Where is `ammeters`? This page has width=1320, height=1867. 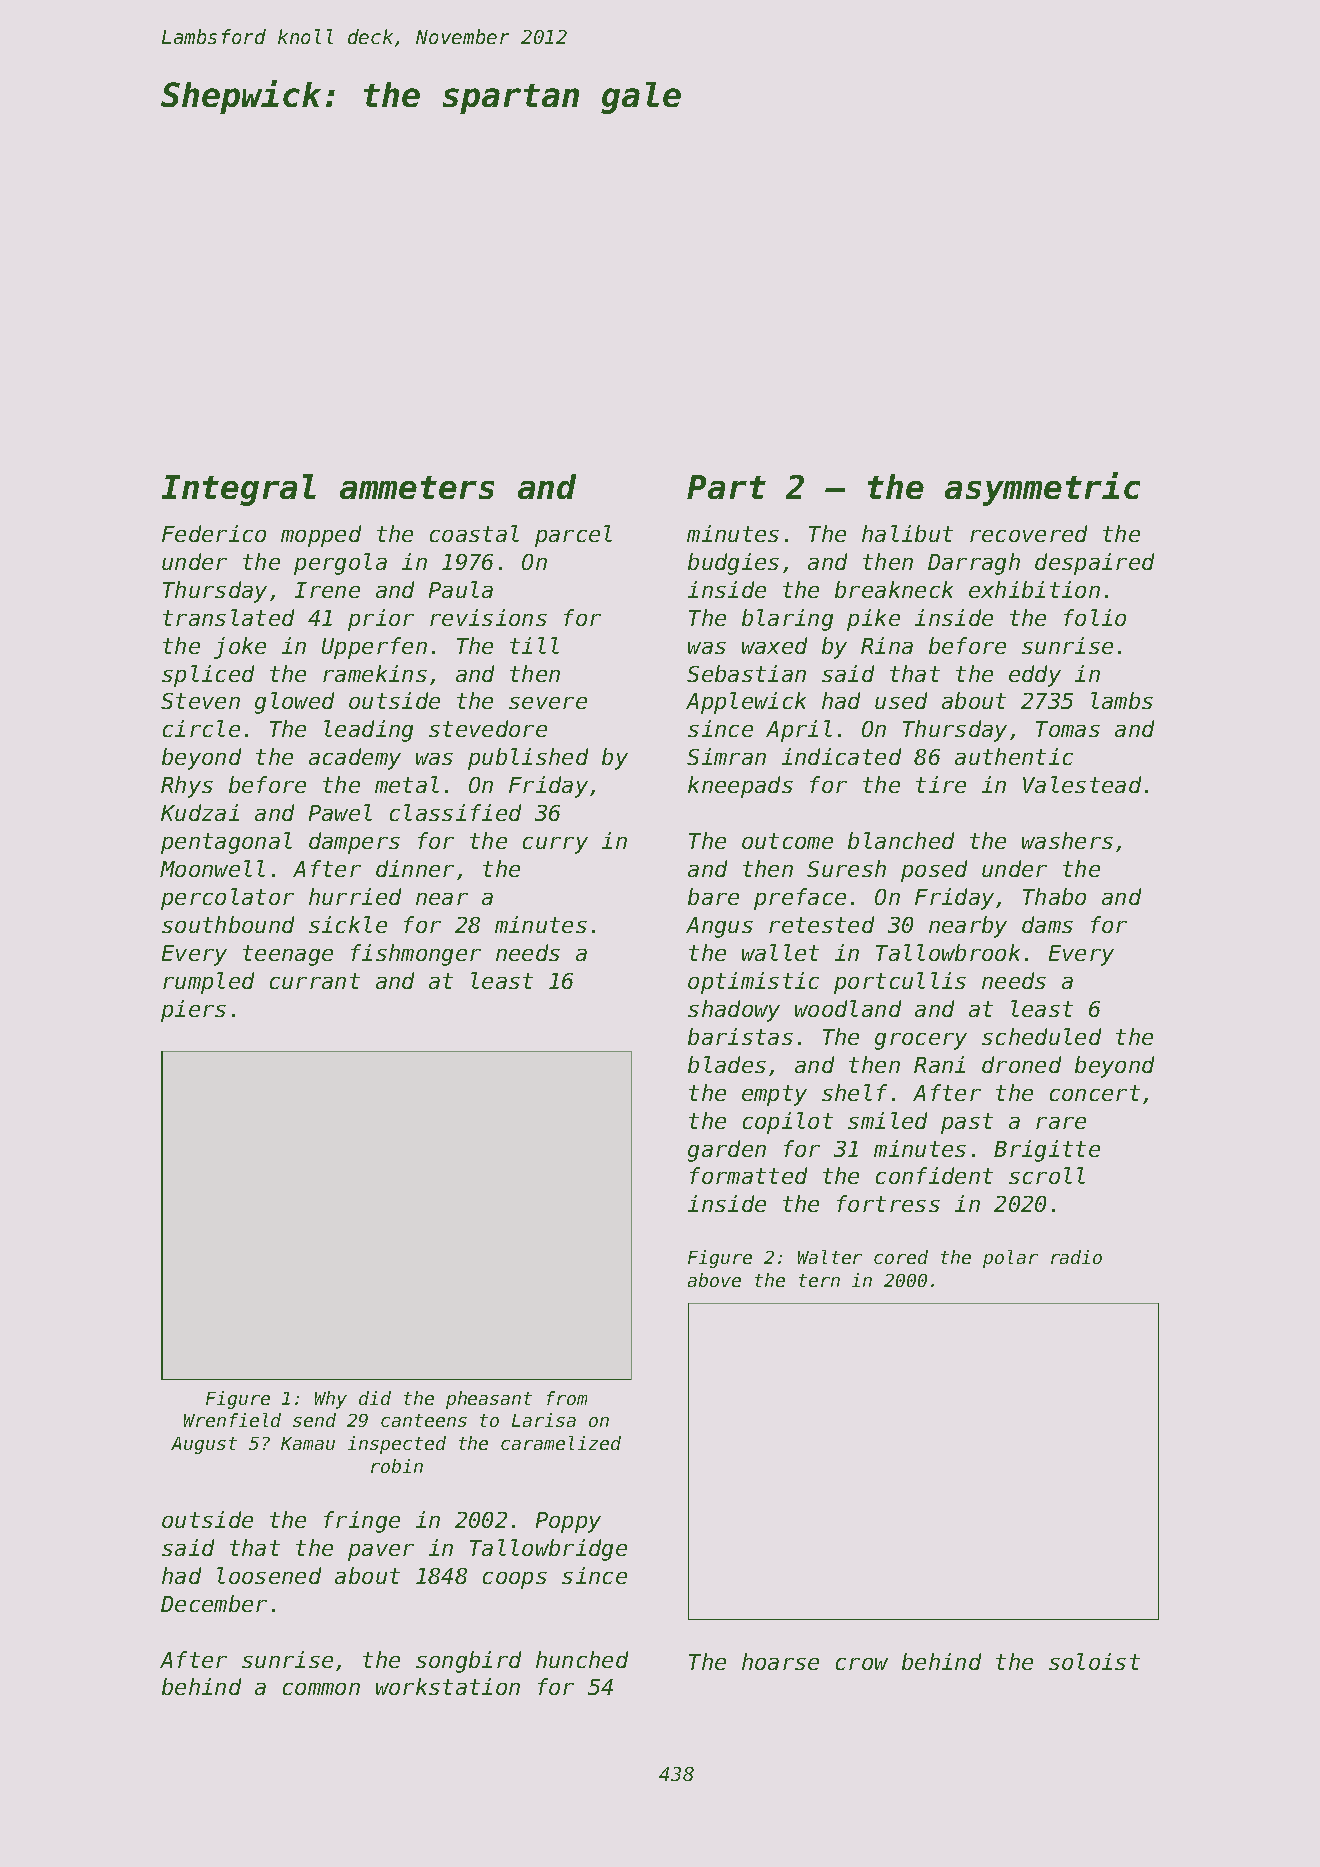
ammeters is located at coordinates (417, 487).
